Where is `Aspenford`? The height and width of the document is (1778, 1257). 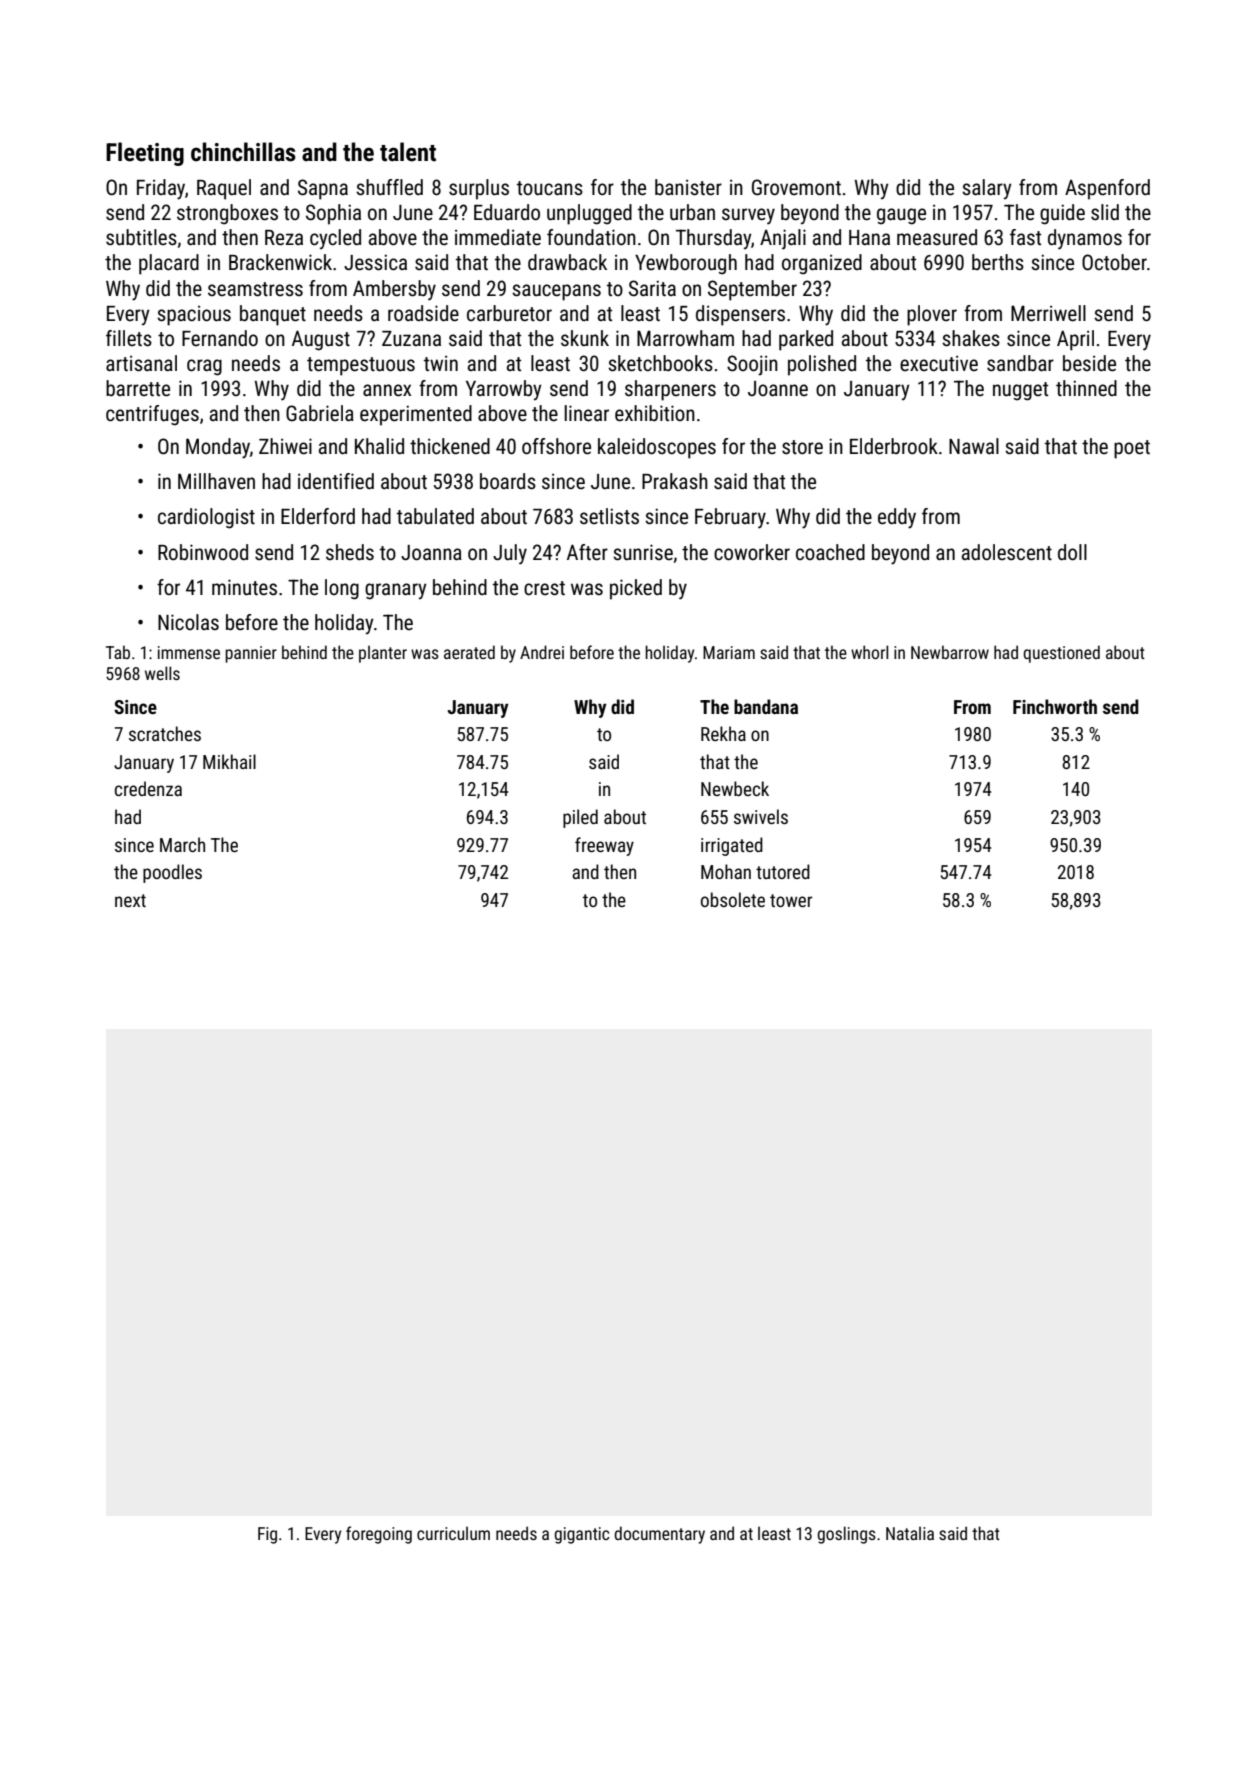
Aspenford is located at coordinates (1107, 189).
